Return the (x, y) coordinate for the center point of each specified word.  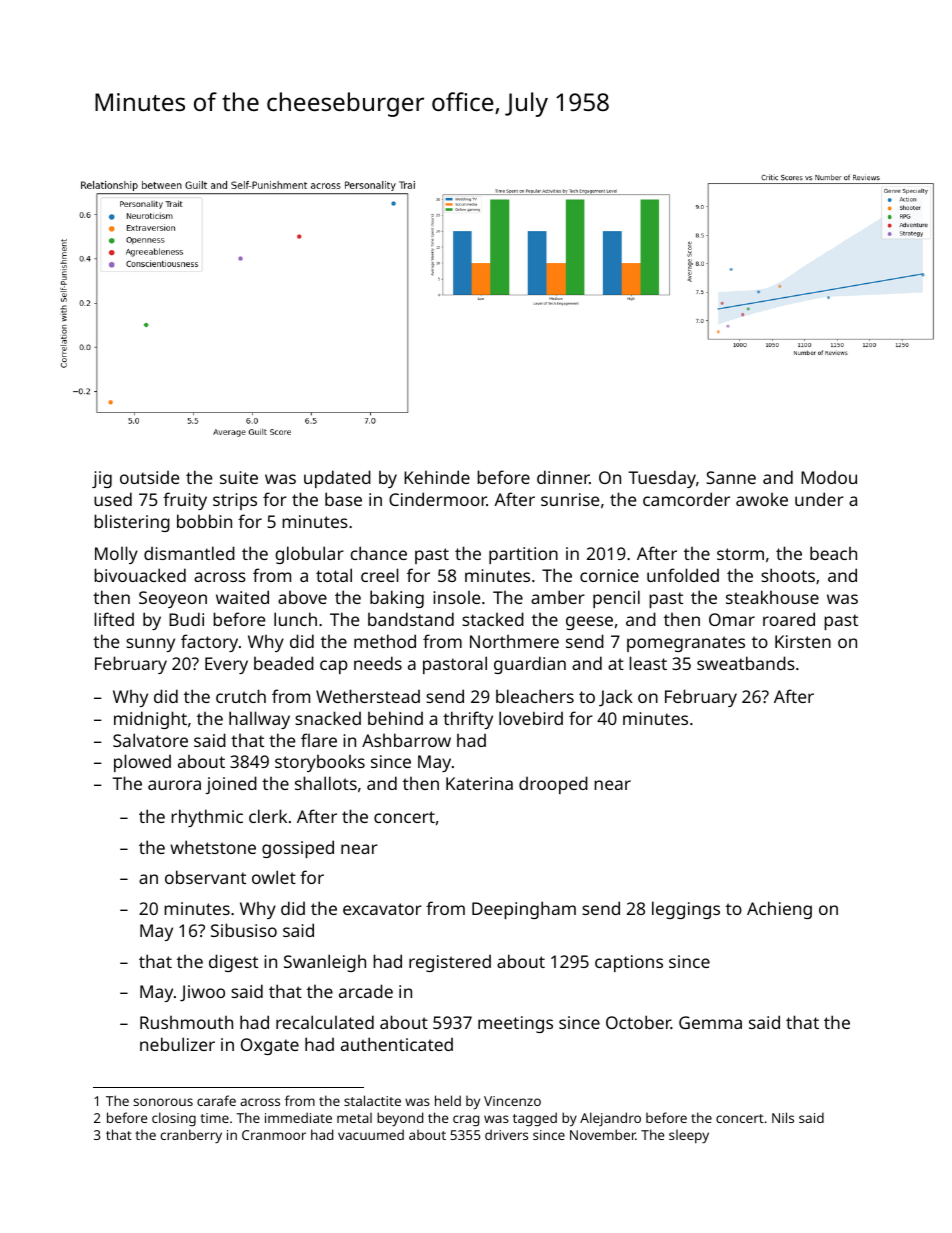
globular (309, 555)
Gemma (710, 1022)
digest (233, 963)
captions (629, 963)
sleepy (689, 1136)
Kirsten (803, 641)
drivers (506, 1134)
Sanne (731, 477)
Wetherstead (368, 696)
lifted (114, 619)
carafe (216, 1100)
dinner (563, 477)
